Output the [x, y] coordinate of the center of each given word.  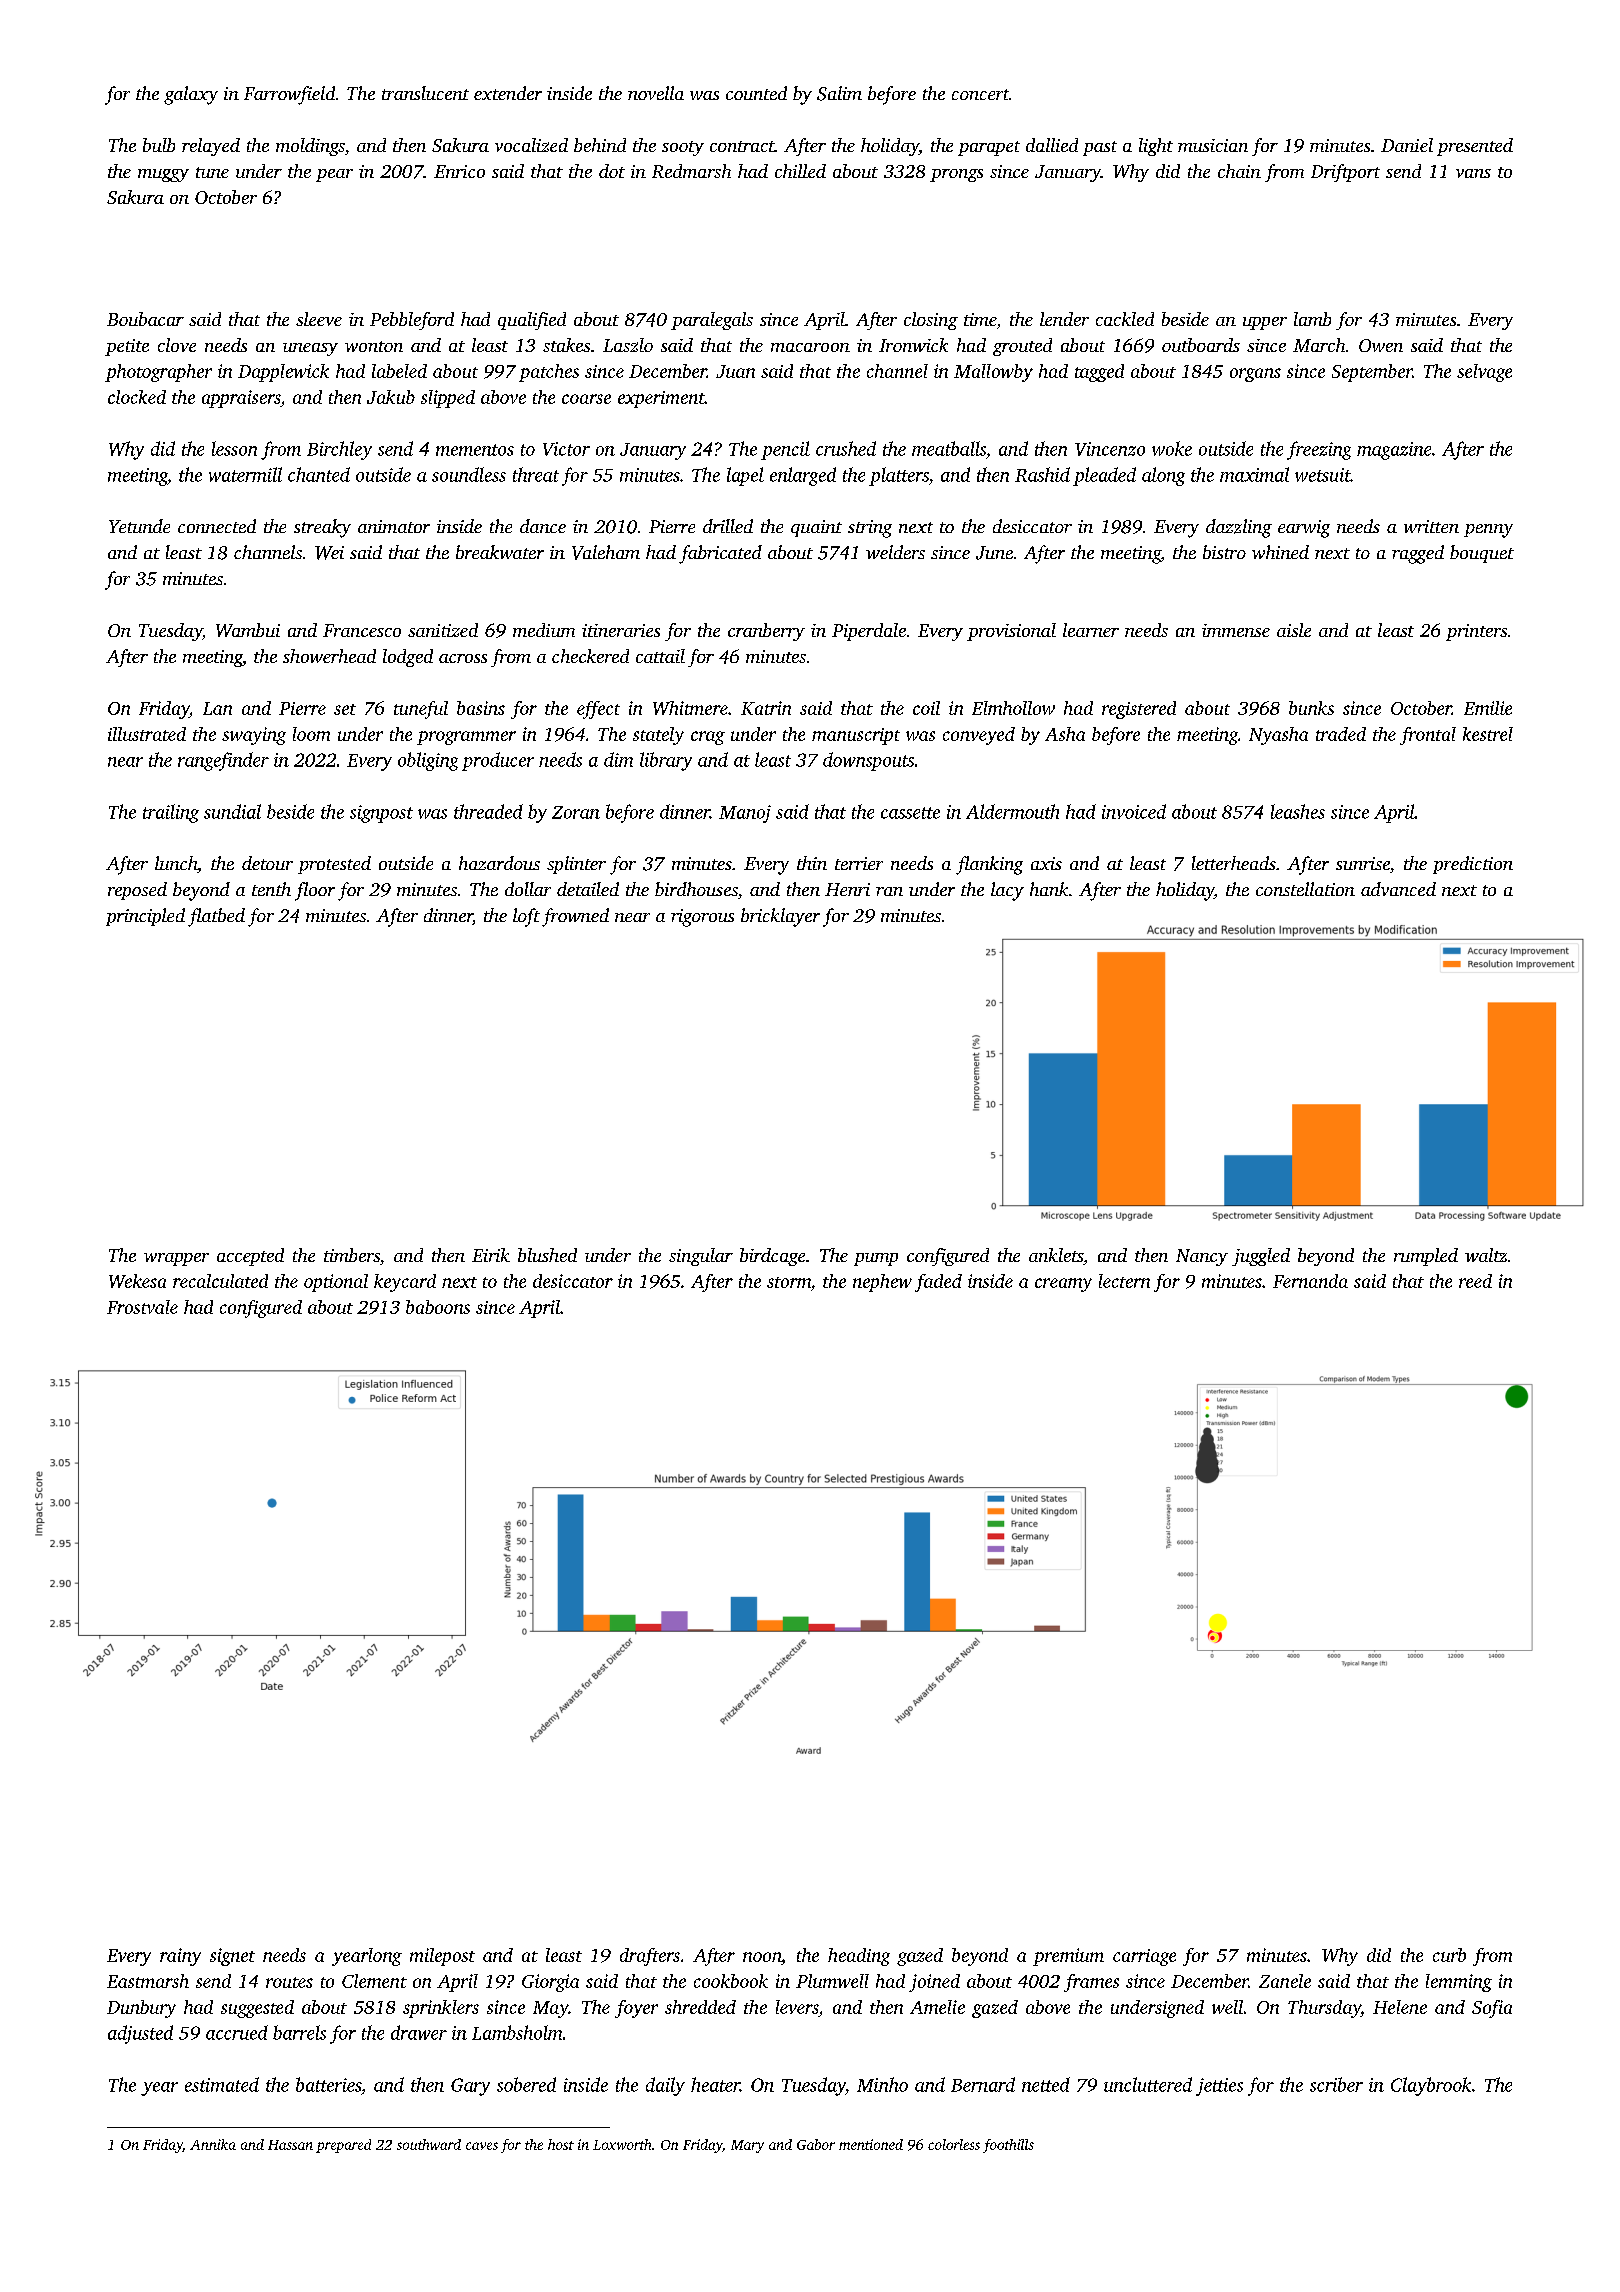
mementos [475, 450]
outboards [1201, 345]
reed [1475, 1281]
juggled [1261, 1257]
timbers [352, 1255]
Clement [374, 1981]
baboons [438, 1307]
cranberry [766, 632]
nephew [882, 1283]
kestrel [1488, 734]
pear [334, 175]
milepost [442, 1957]
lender [1064, 319]
